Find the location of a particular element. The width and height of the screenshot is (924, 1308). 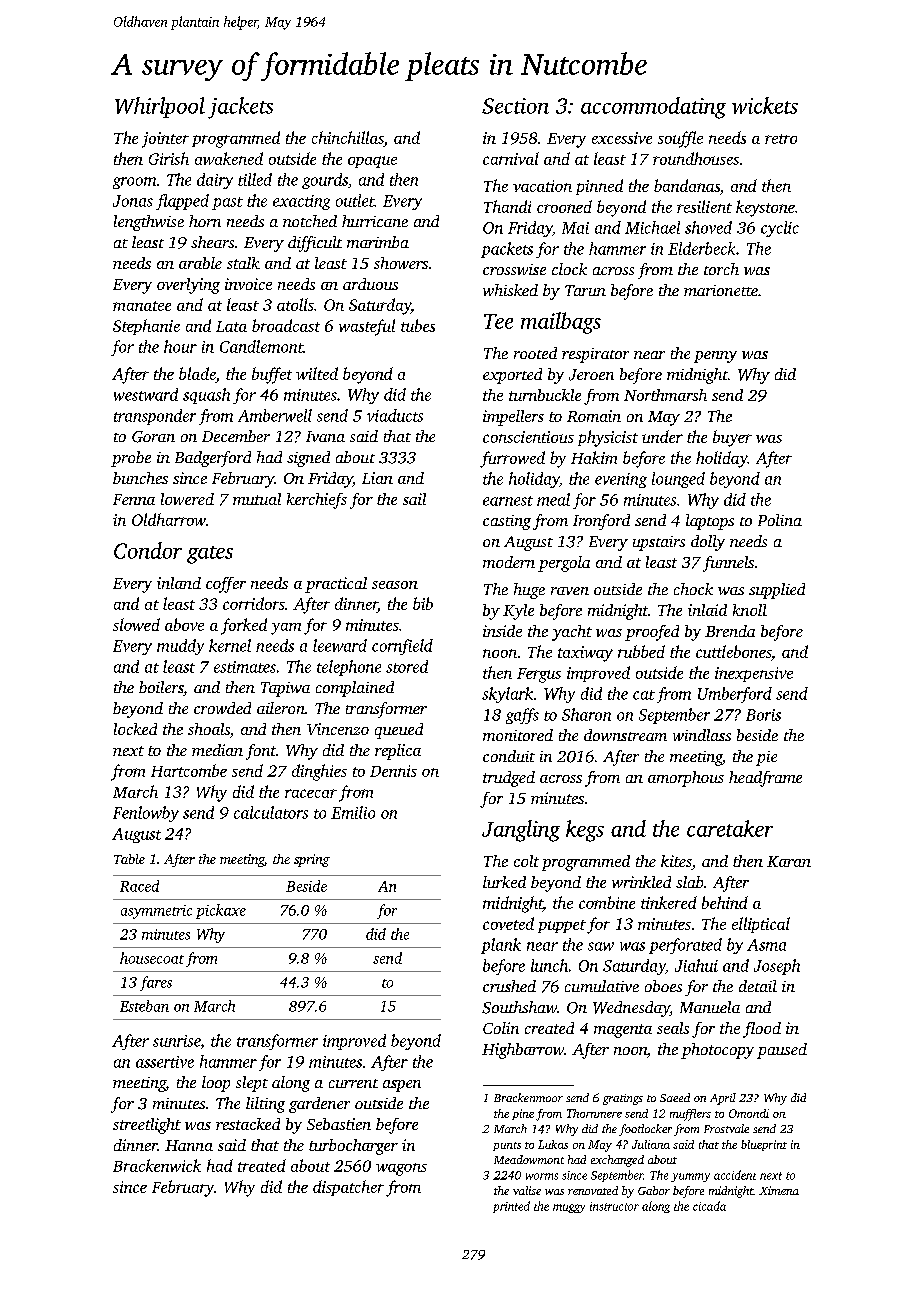

Kyle is located at coordinates (518, 612).
